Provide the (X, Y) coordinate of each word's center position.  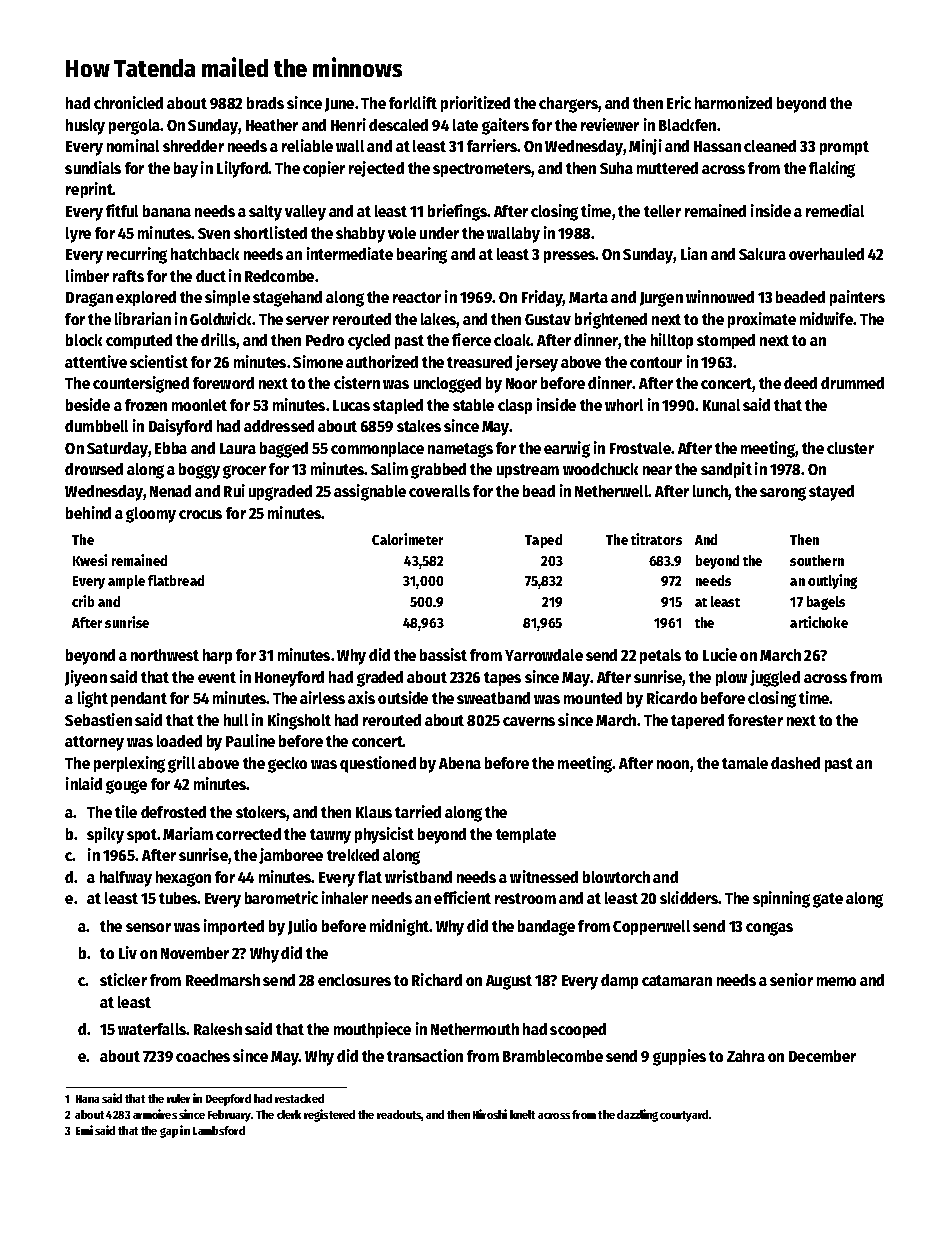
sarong (783, 494)
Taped (543, 541)
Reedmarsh (223, 980)
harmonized (733, 102)
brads (265, 103)
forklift (413, 102)
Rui (234, 490)
